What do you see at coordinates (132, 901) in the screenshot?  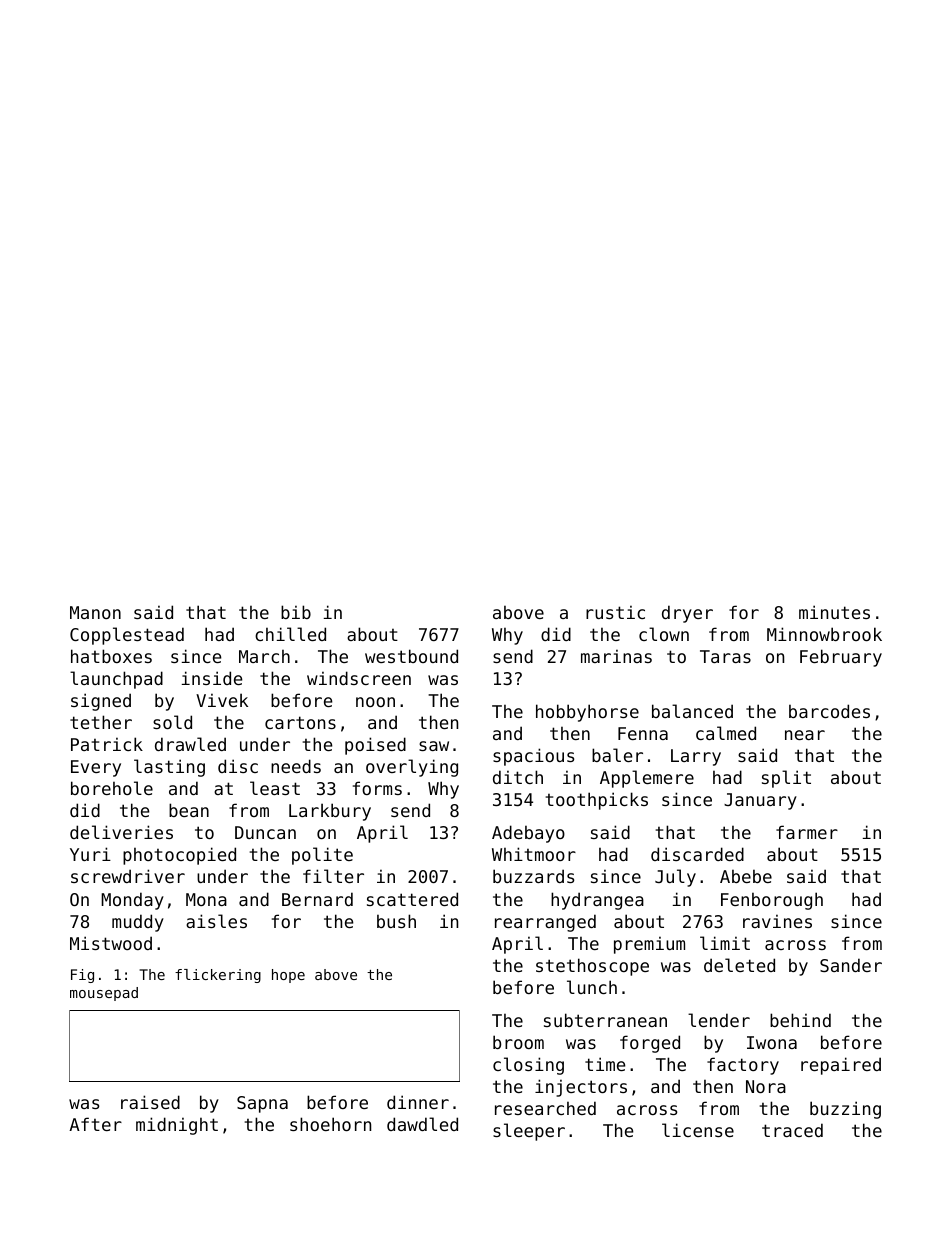 I see `Monday` at bounding box center [132, 901].
